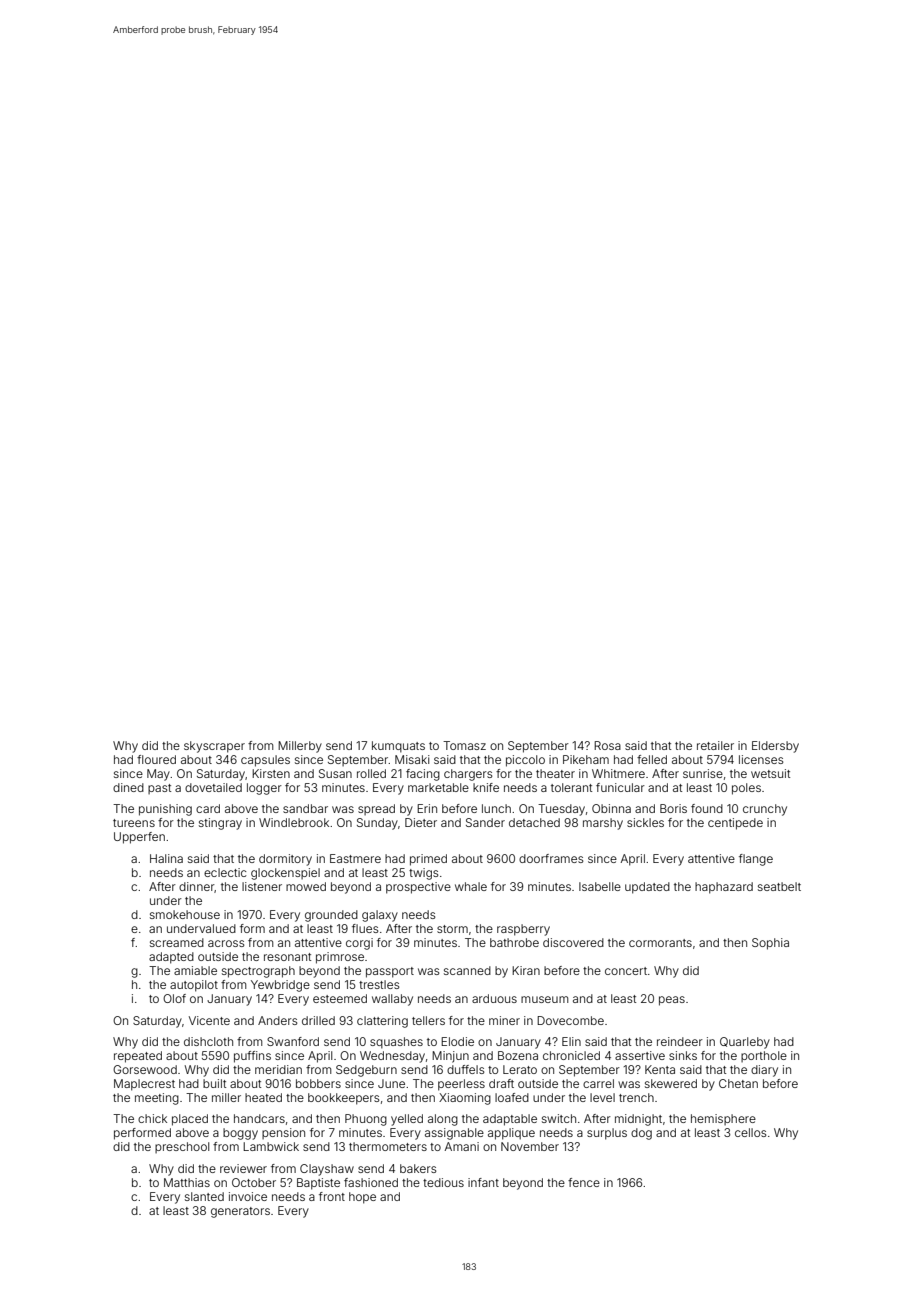  What do you see at coordinates (240, 1212) in the screenshot?
I see `generators` at bounding box center [240, 1212].
